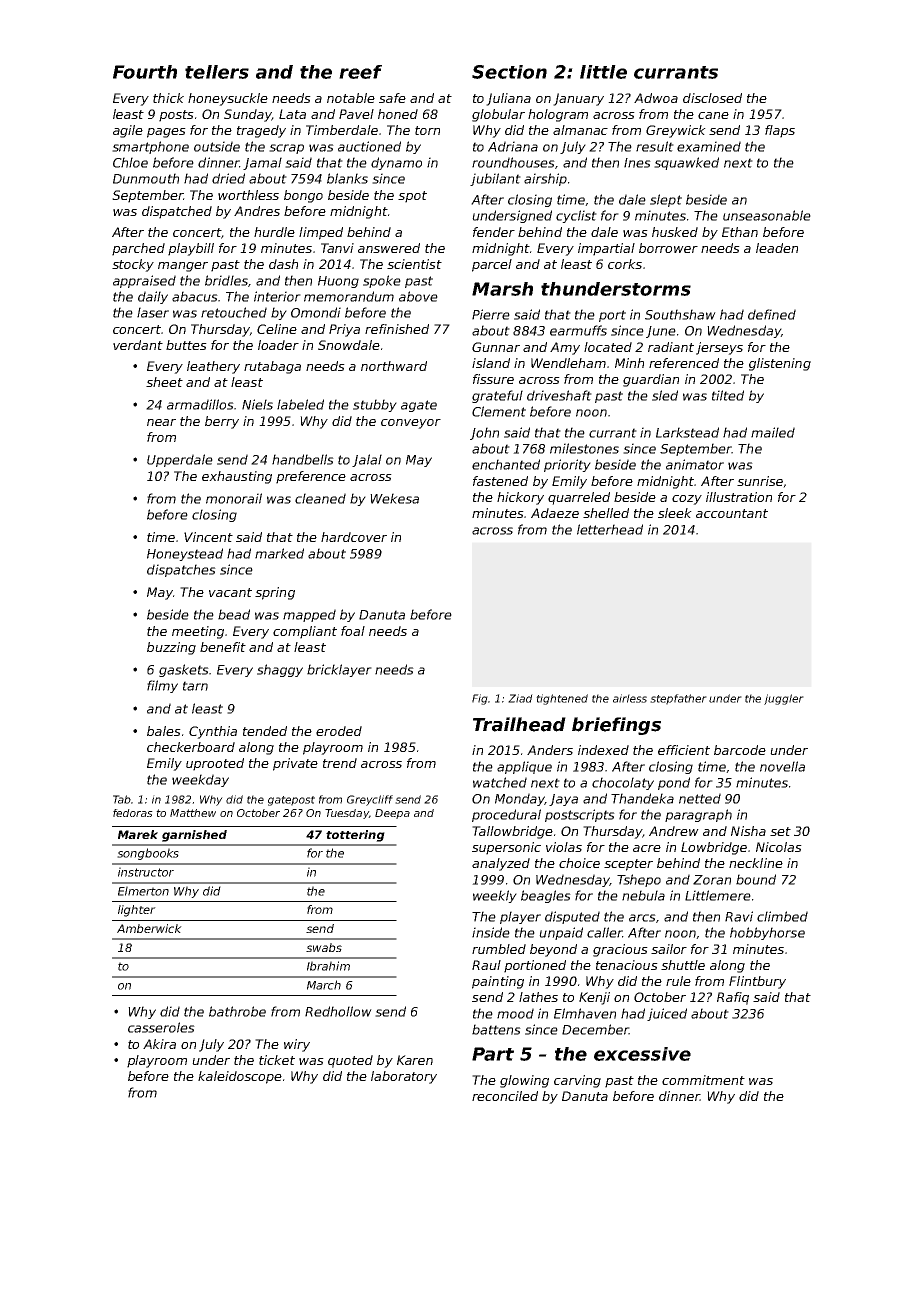  What do you see at coordinates (719, 348) in the screenshot?
I see `jerseys` at bounding box center [719, 348].
